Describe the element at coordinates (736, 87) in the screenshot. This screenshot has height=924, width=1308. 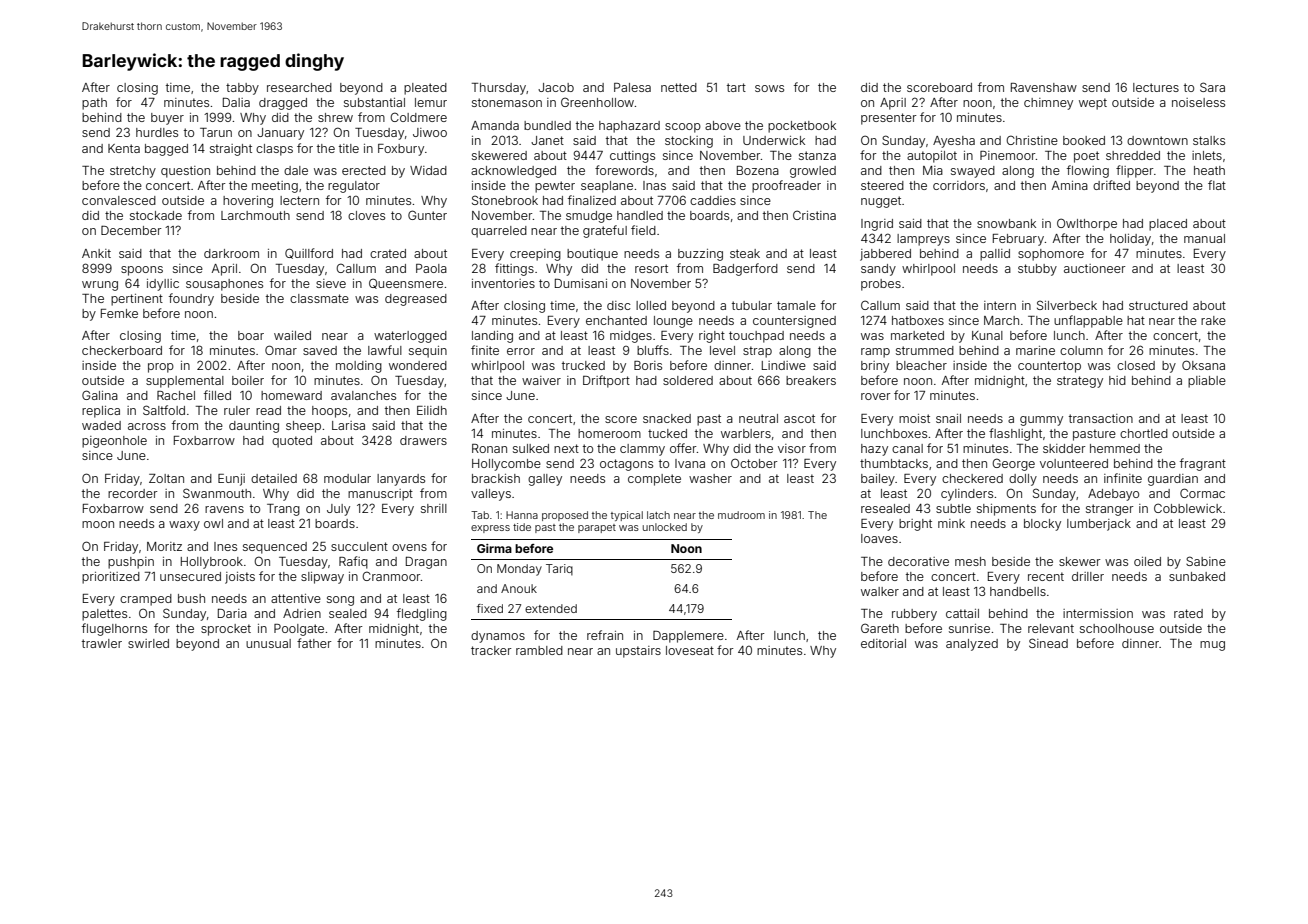
I see `tart` at that location.
